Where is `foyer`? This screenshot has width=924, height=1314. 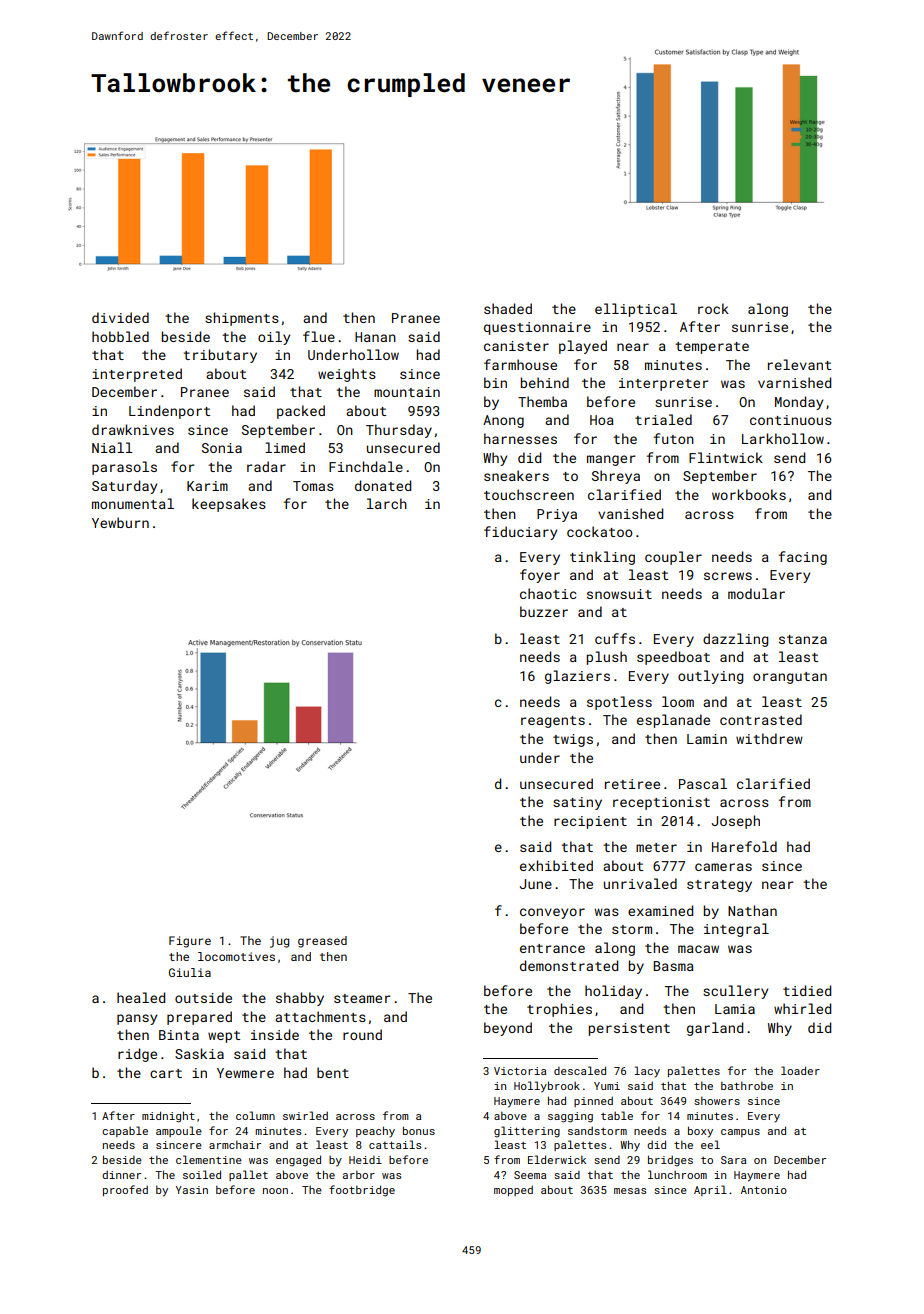
foyer is located at coordinates (540, 576).
